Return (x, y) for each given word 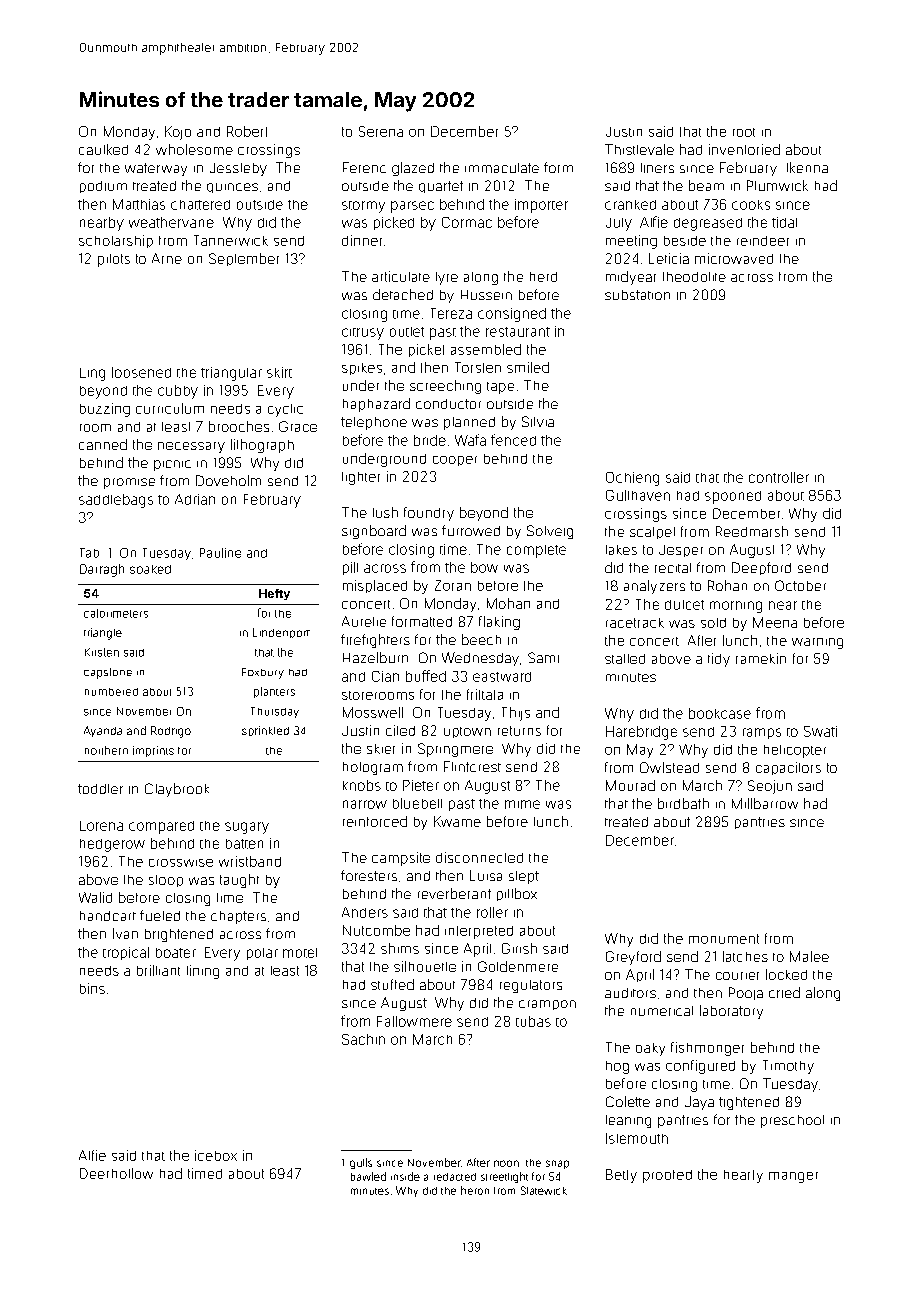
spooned (733, 497)
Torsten (478, 367)
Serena (381, 131)
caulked (103, 149)
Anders (365, 912)
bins (92, 988)
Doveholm (228, 480)
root (744, 132)
